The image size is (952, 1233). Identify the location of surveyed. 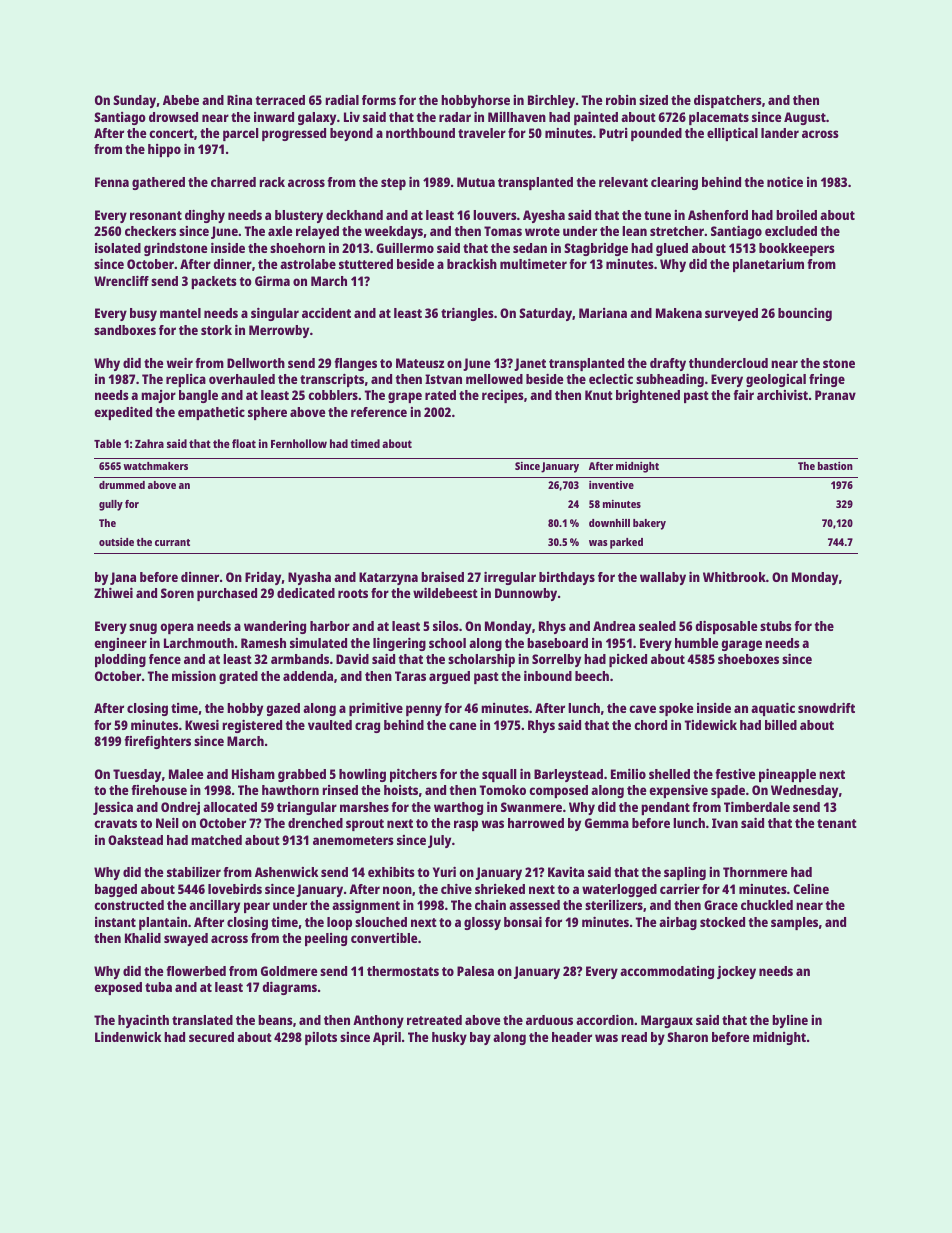
(731, 314).
